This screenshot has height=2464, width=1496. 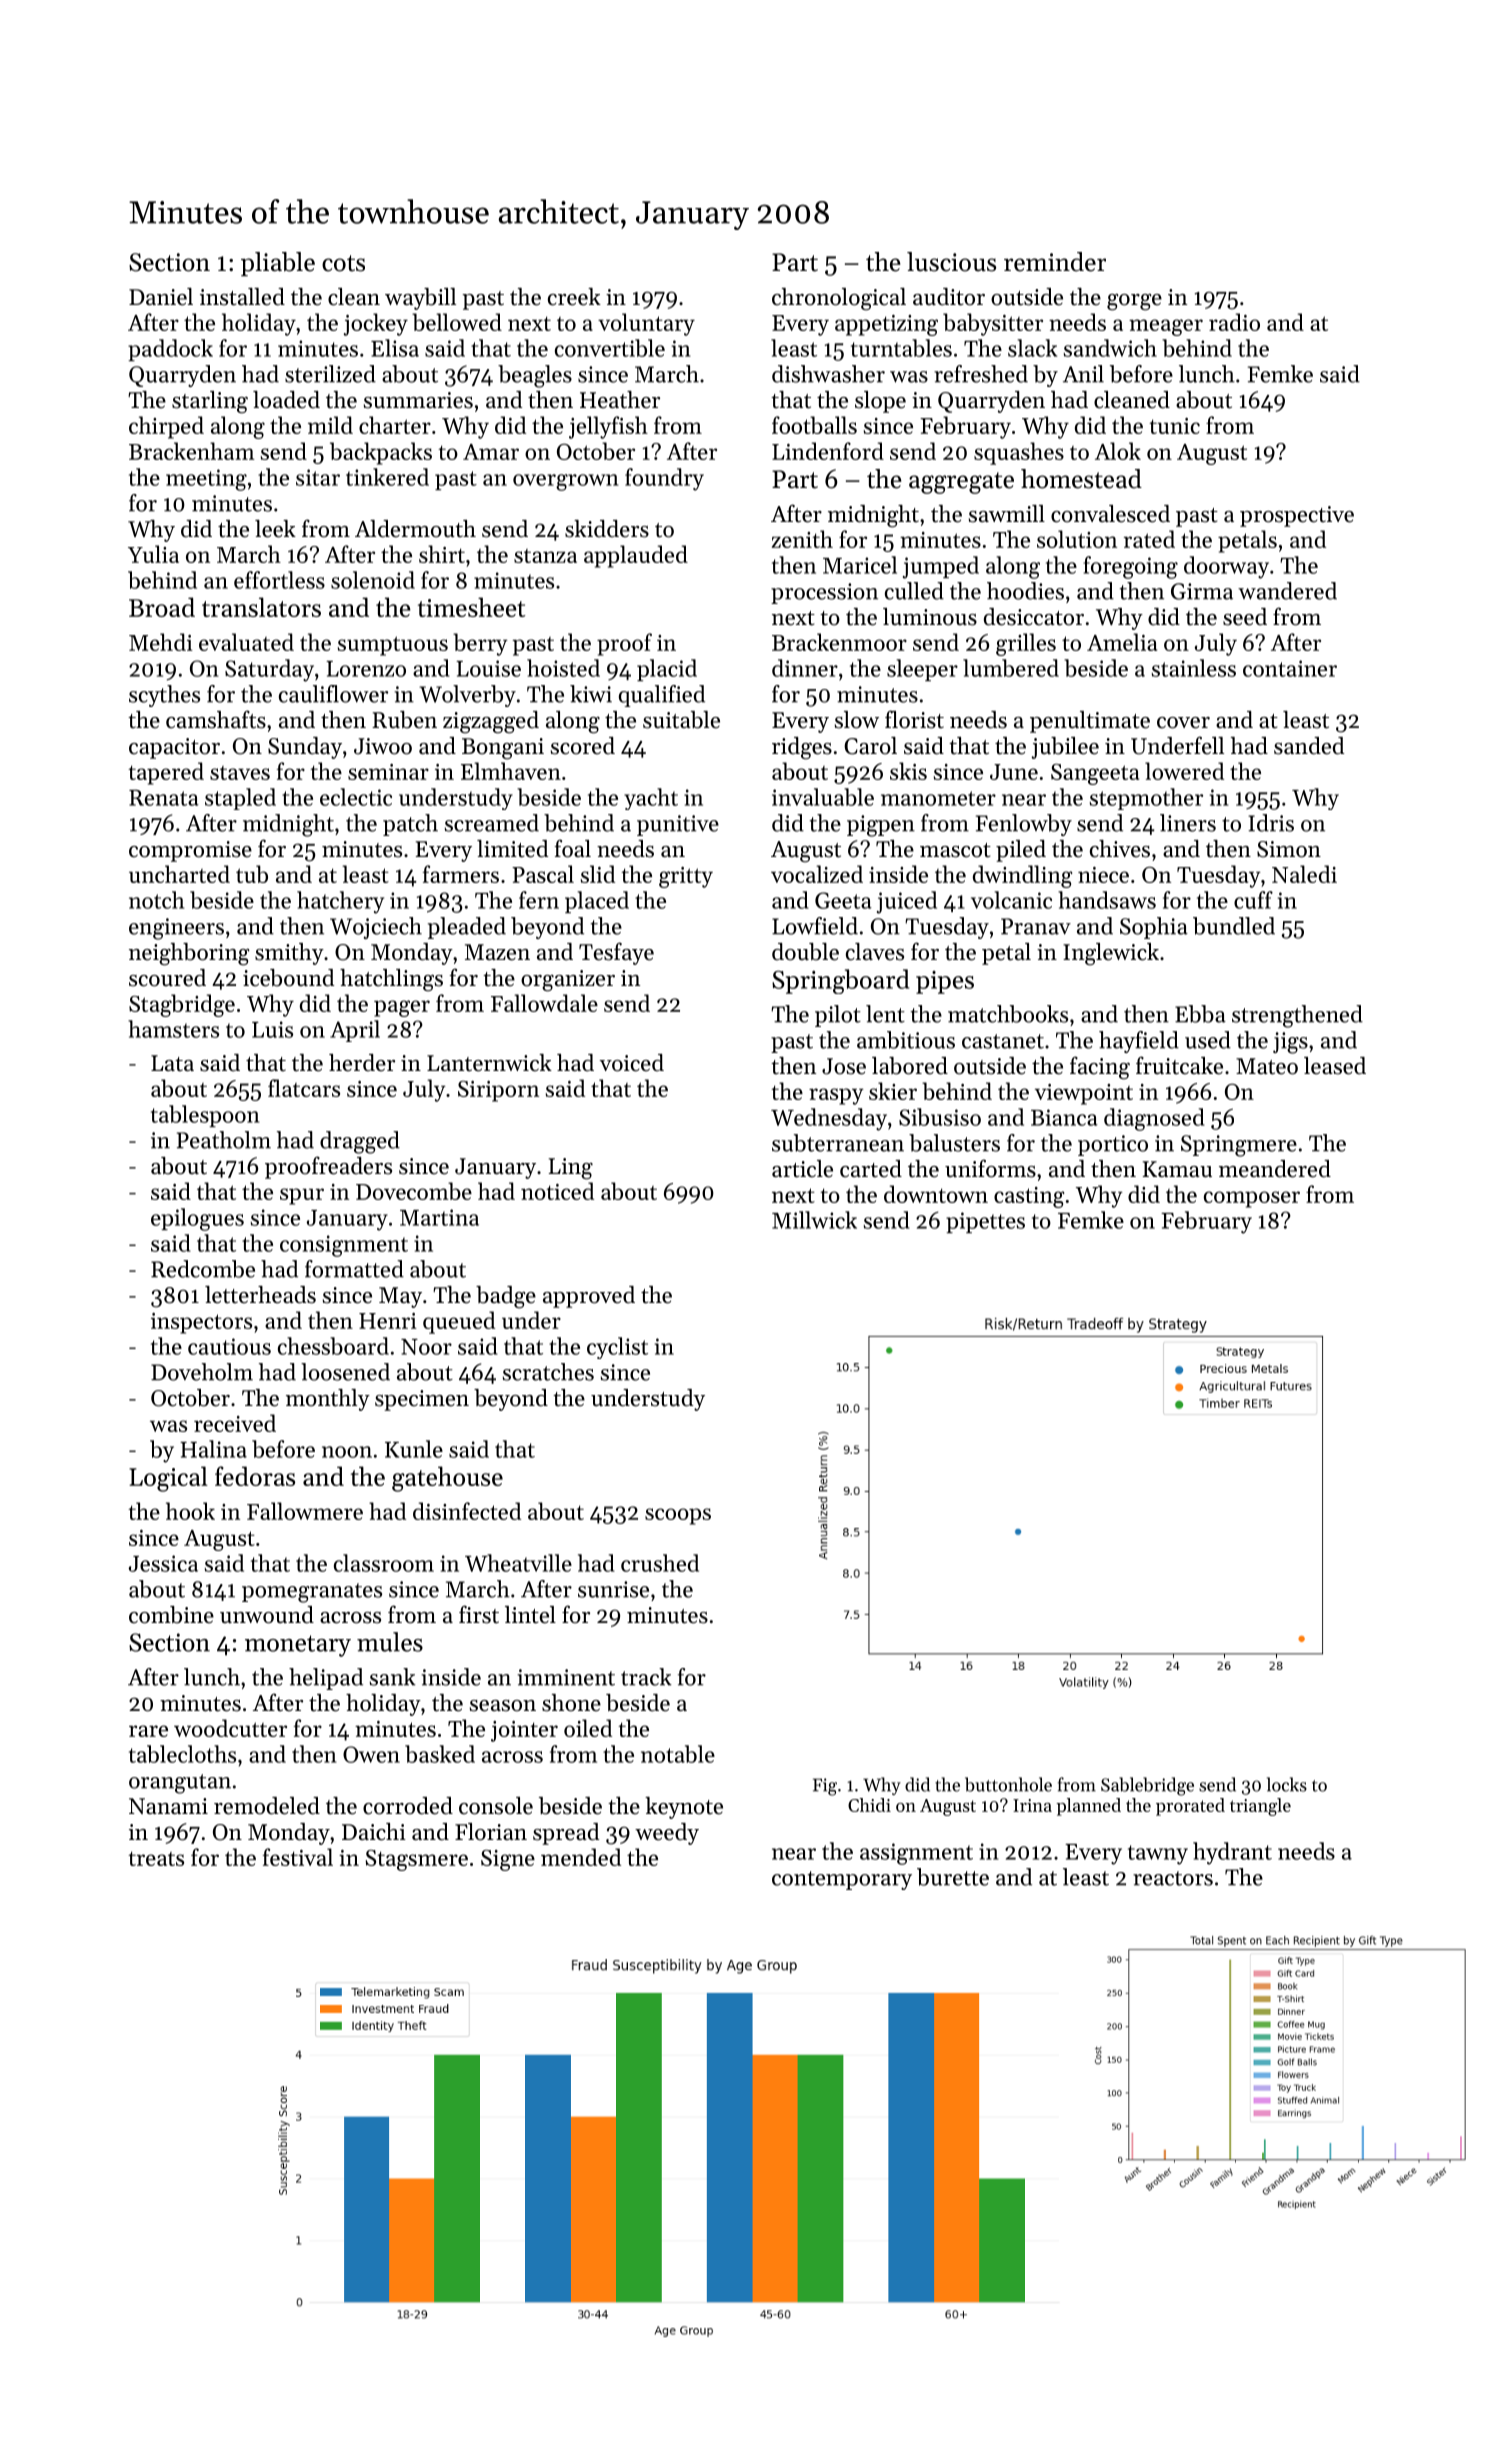 I want to click on Millwick, so click(x=814, y=1220).
